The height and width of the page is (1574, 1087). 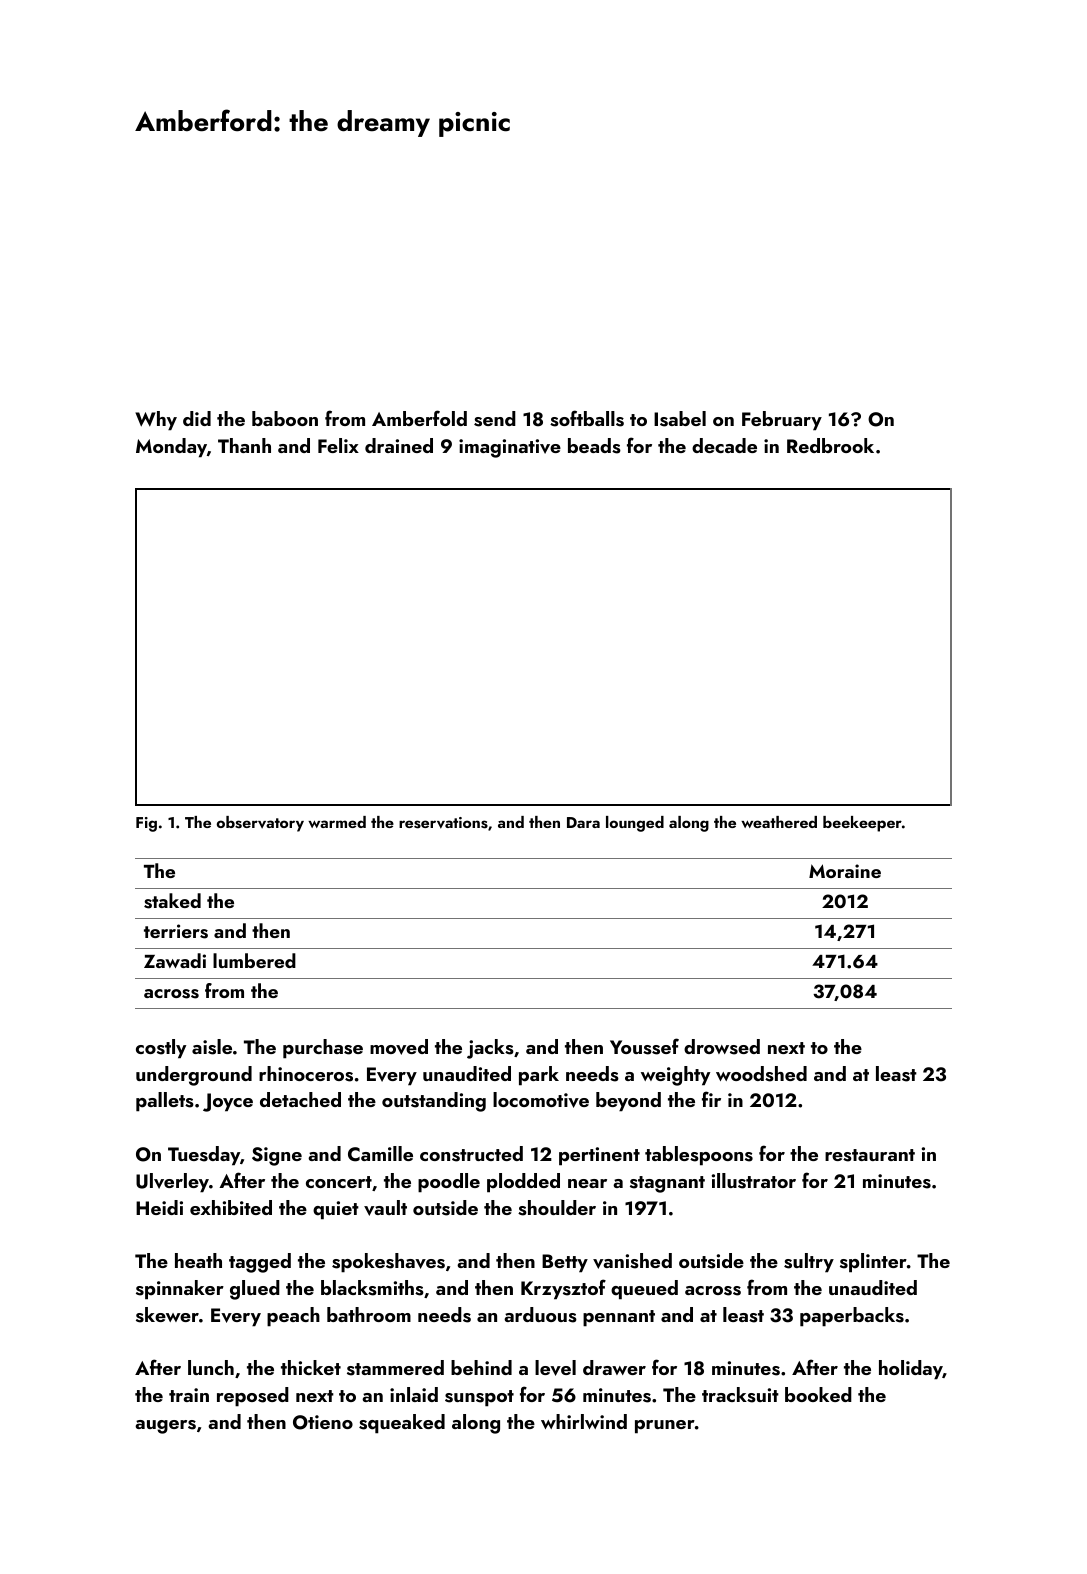 I want to click on Zawadi, so click(x=175, y=960).
